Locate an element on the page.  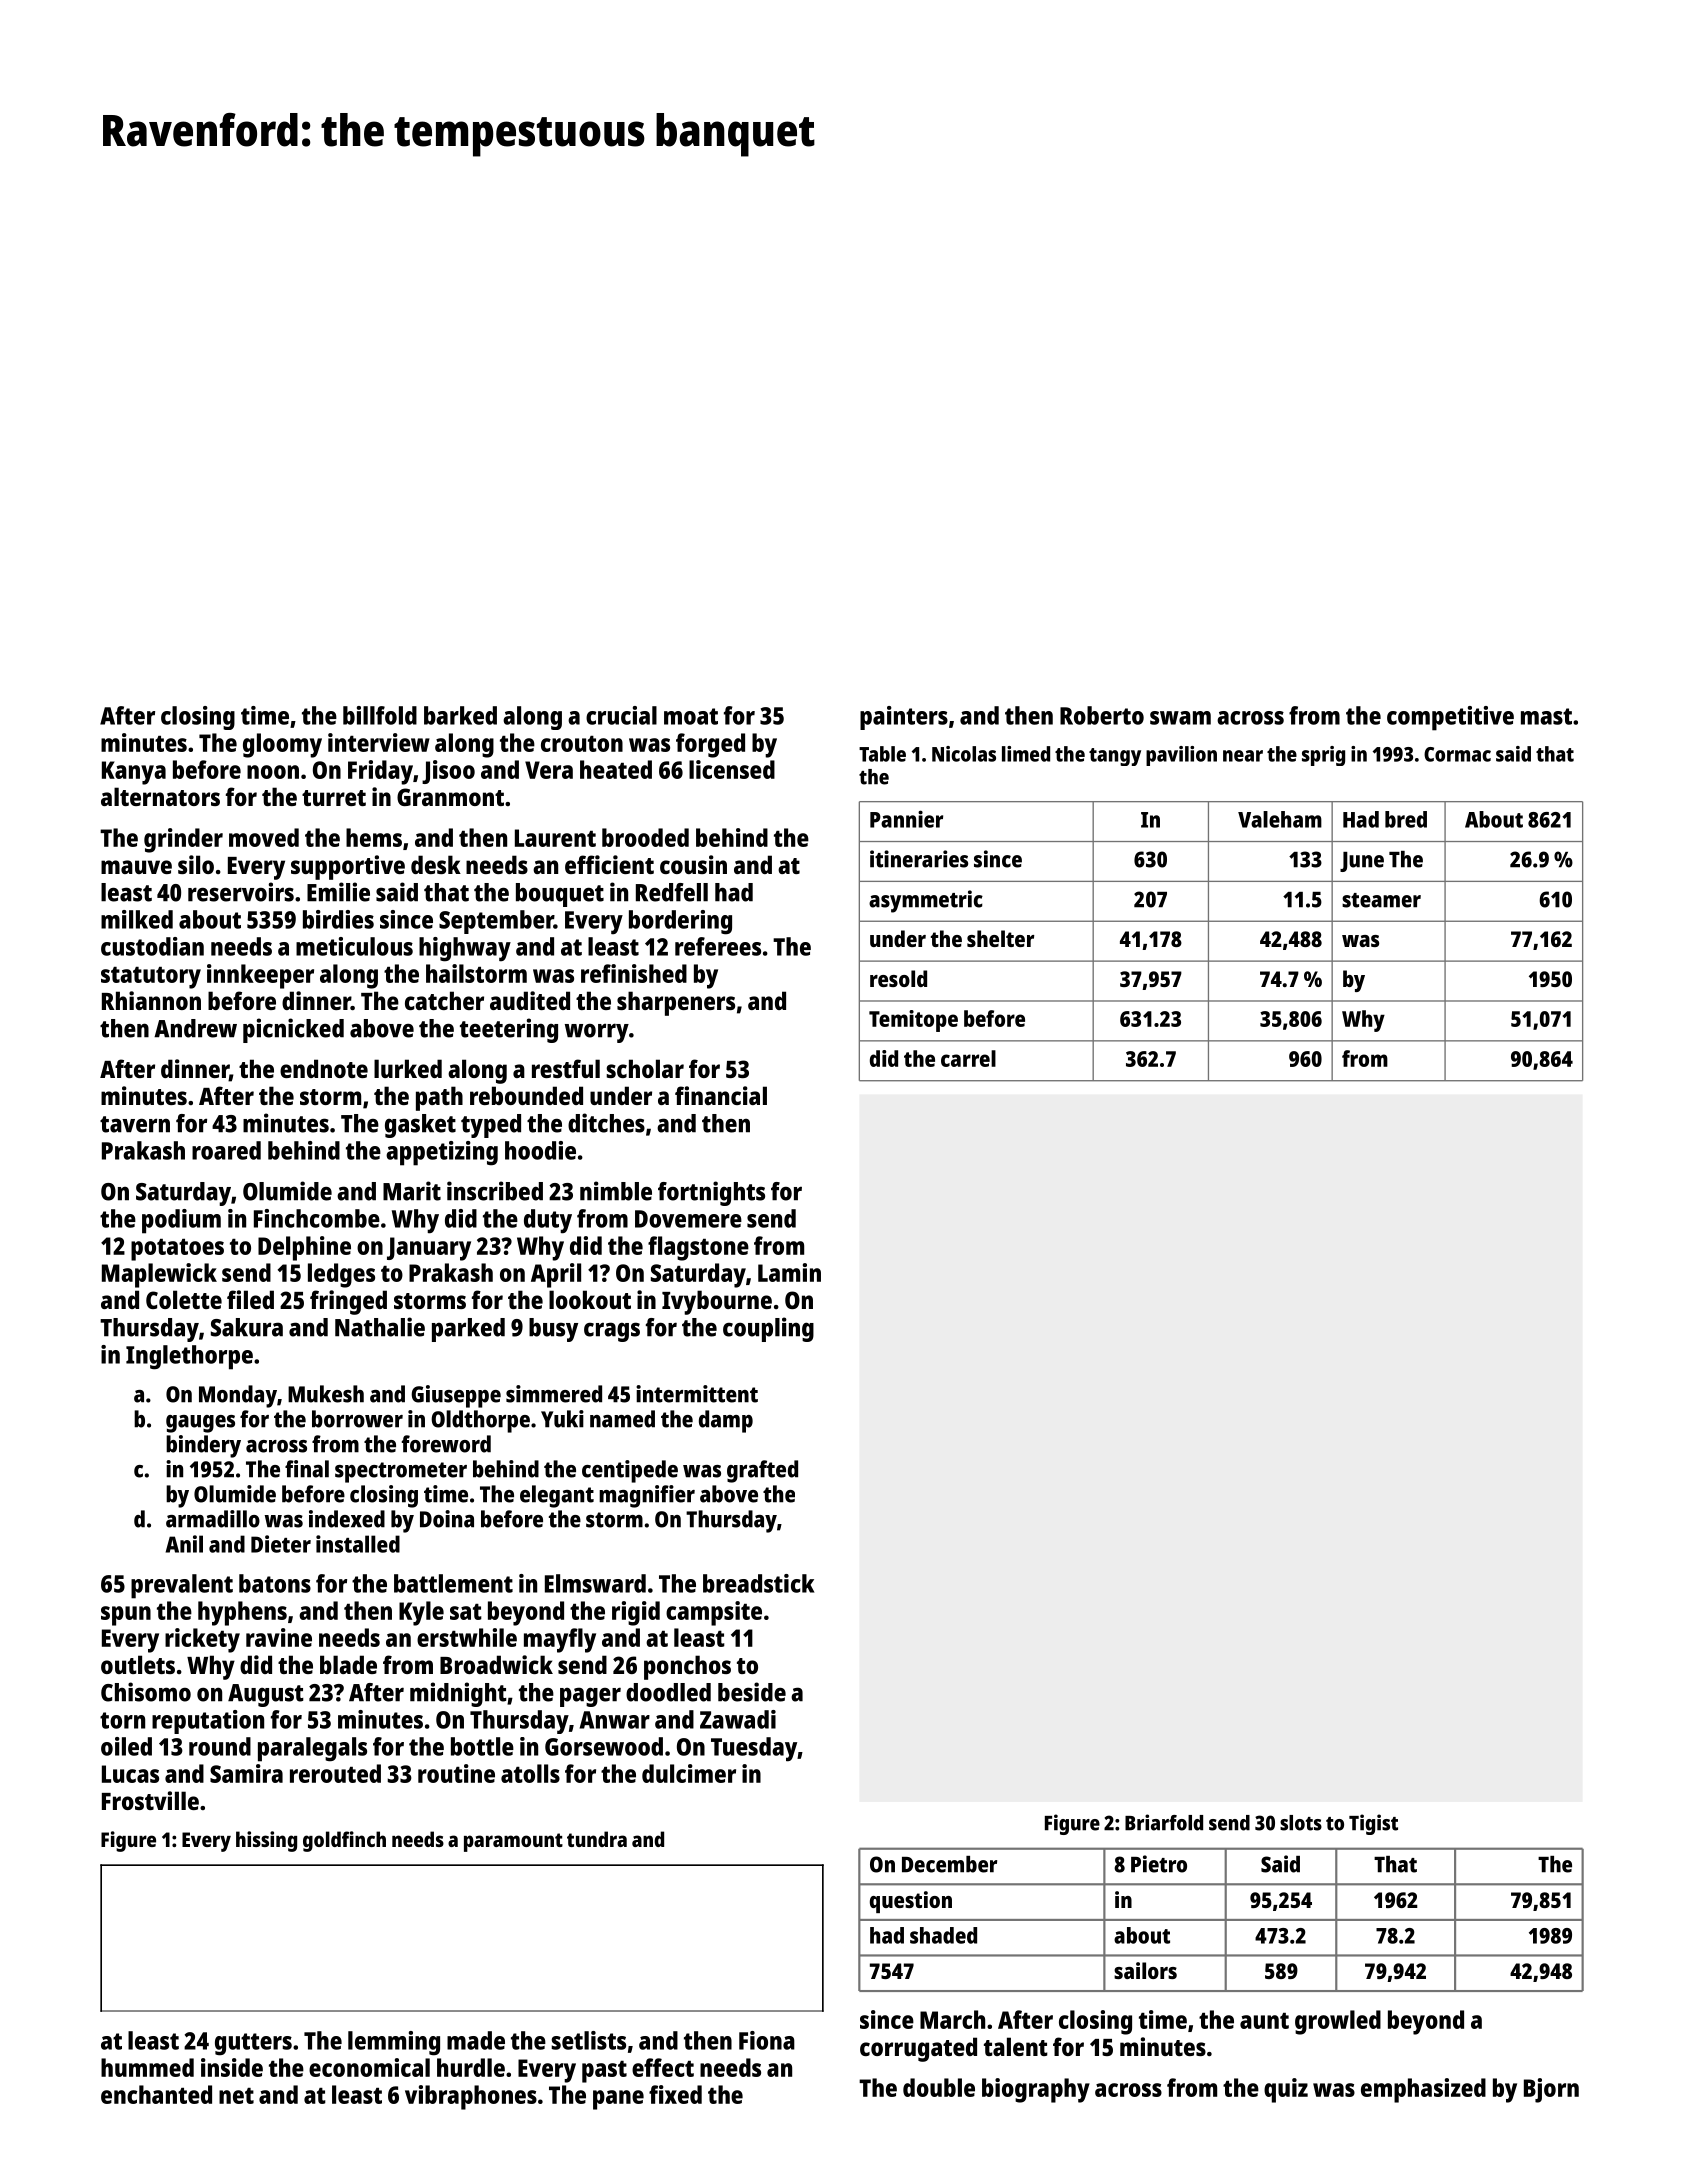
Pietro is located at coordinates (1159, 1864).
